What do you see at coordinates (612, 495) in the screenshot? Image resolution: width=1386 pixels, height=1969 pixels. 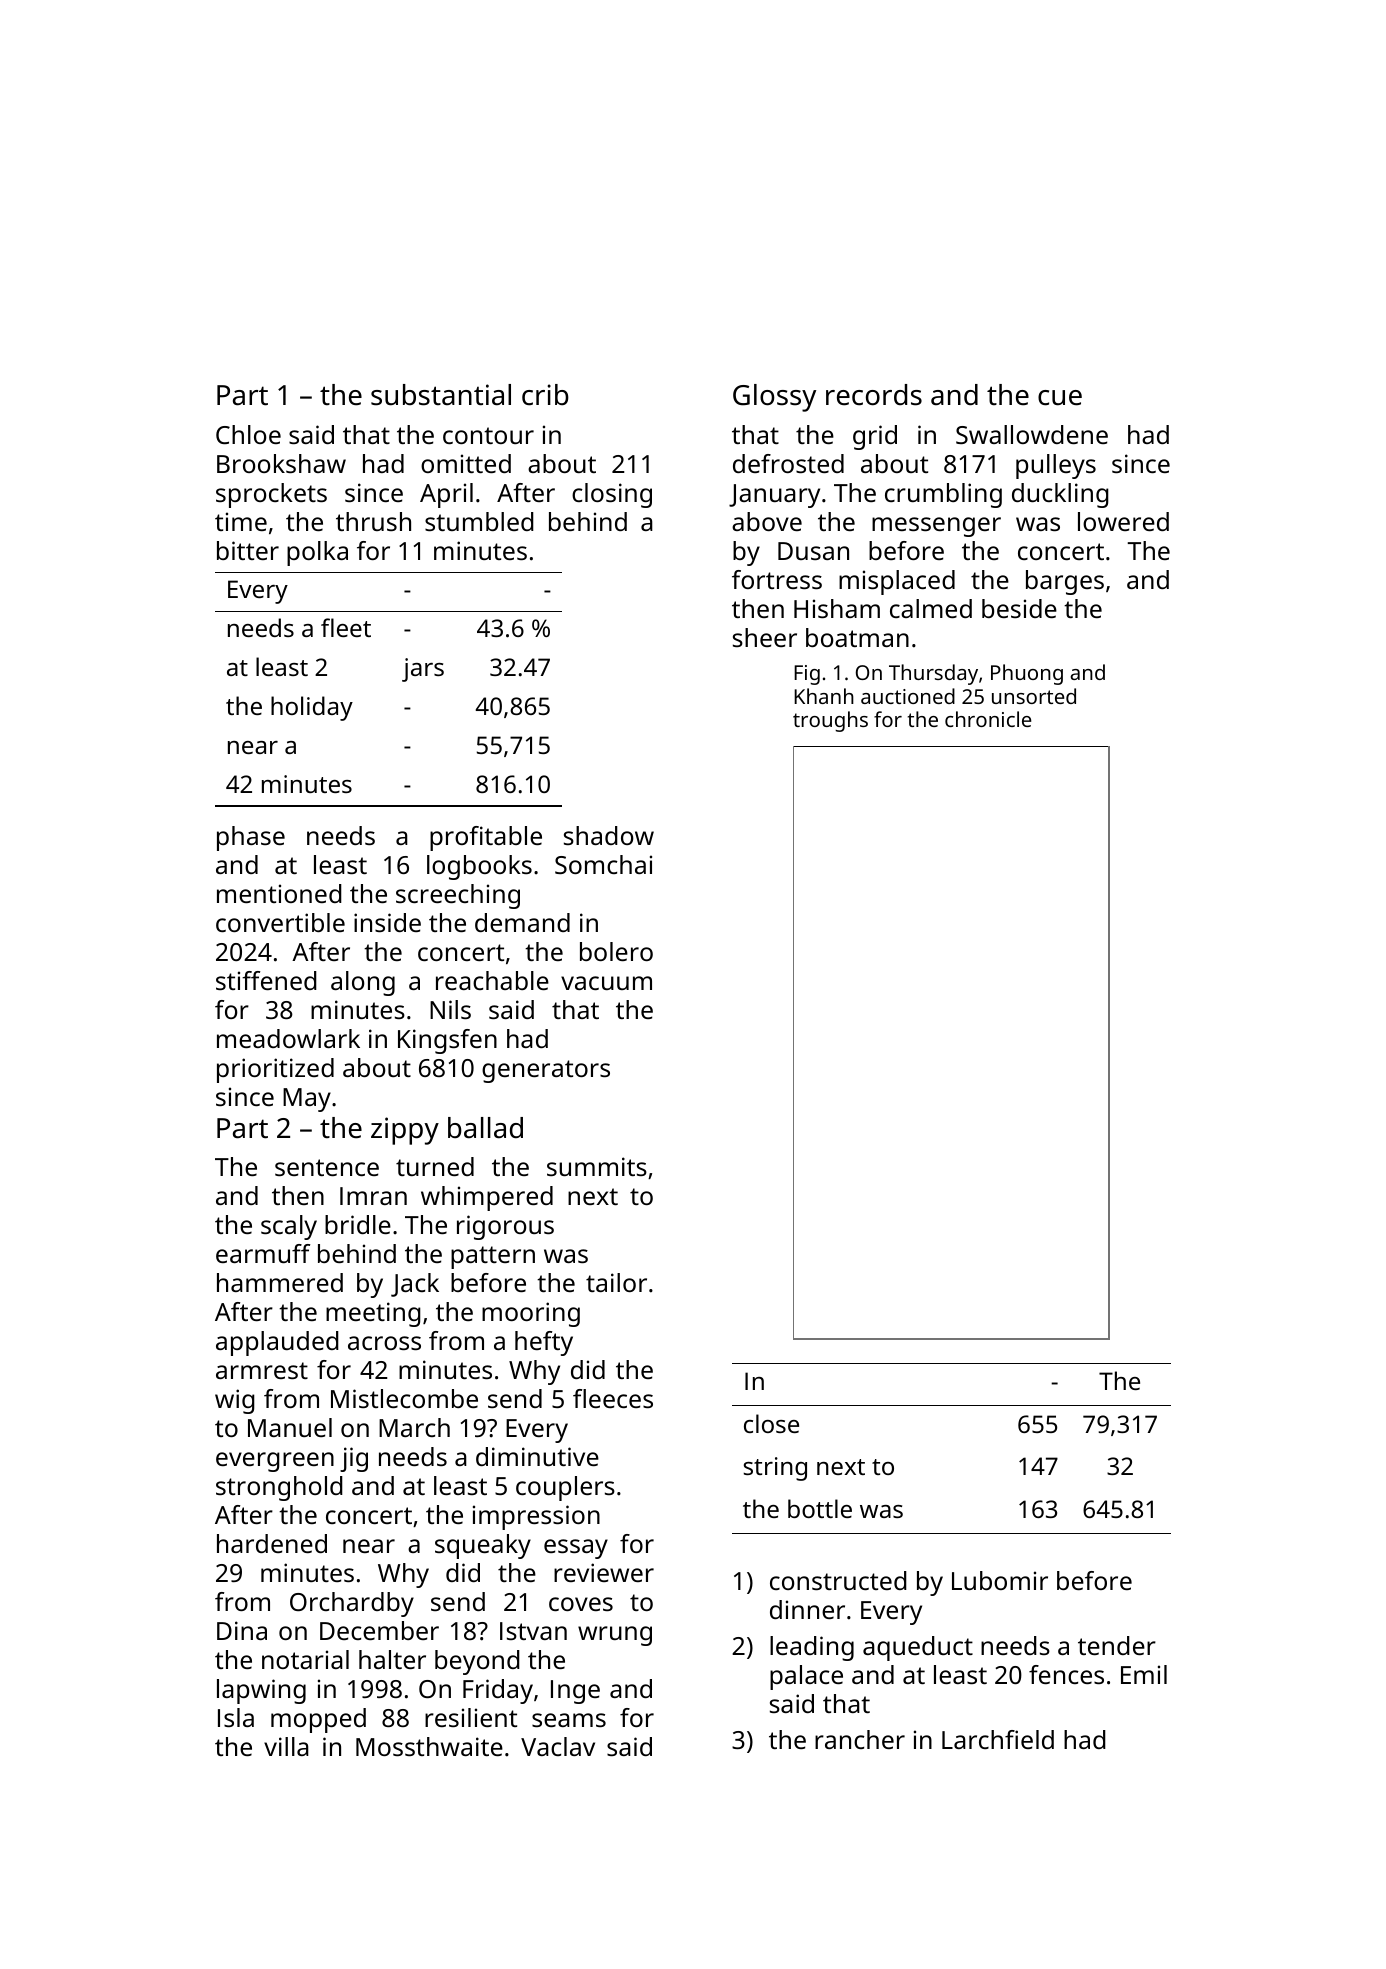 I see `closing` at bounding box center [612, 495].
